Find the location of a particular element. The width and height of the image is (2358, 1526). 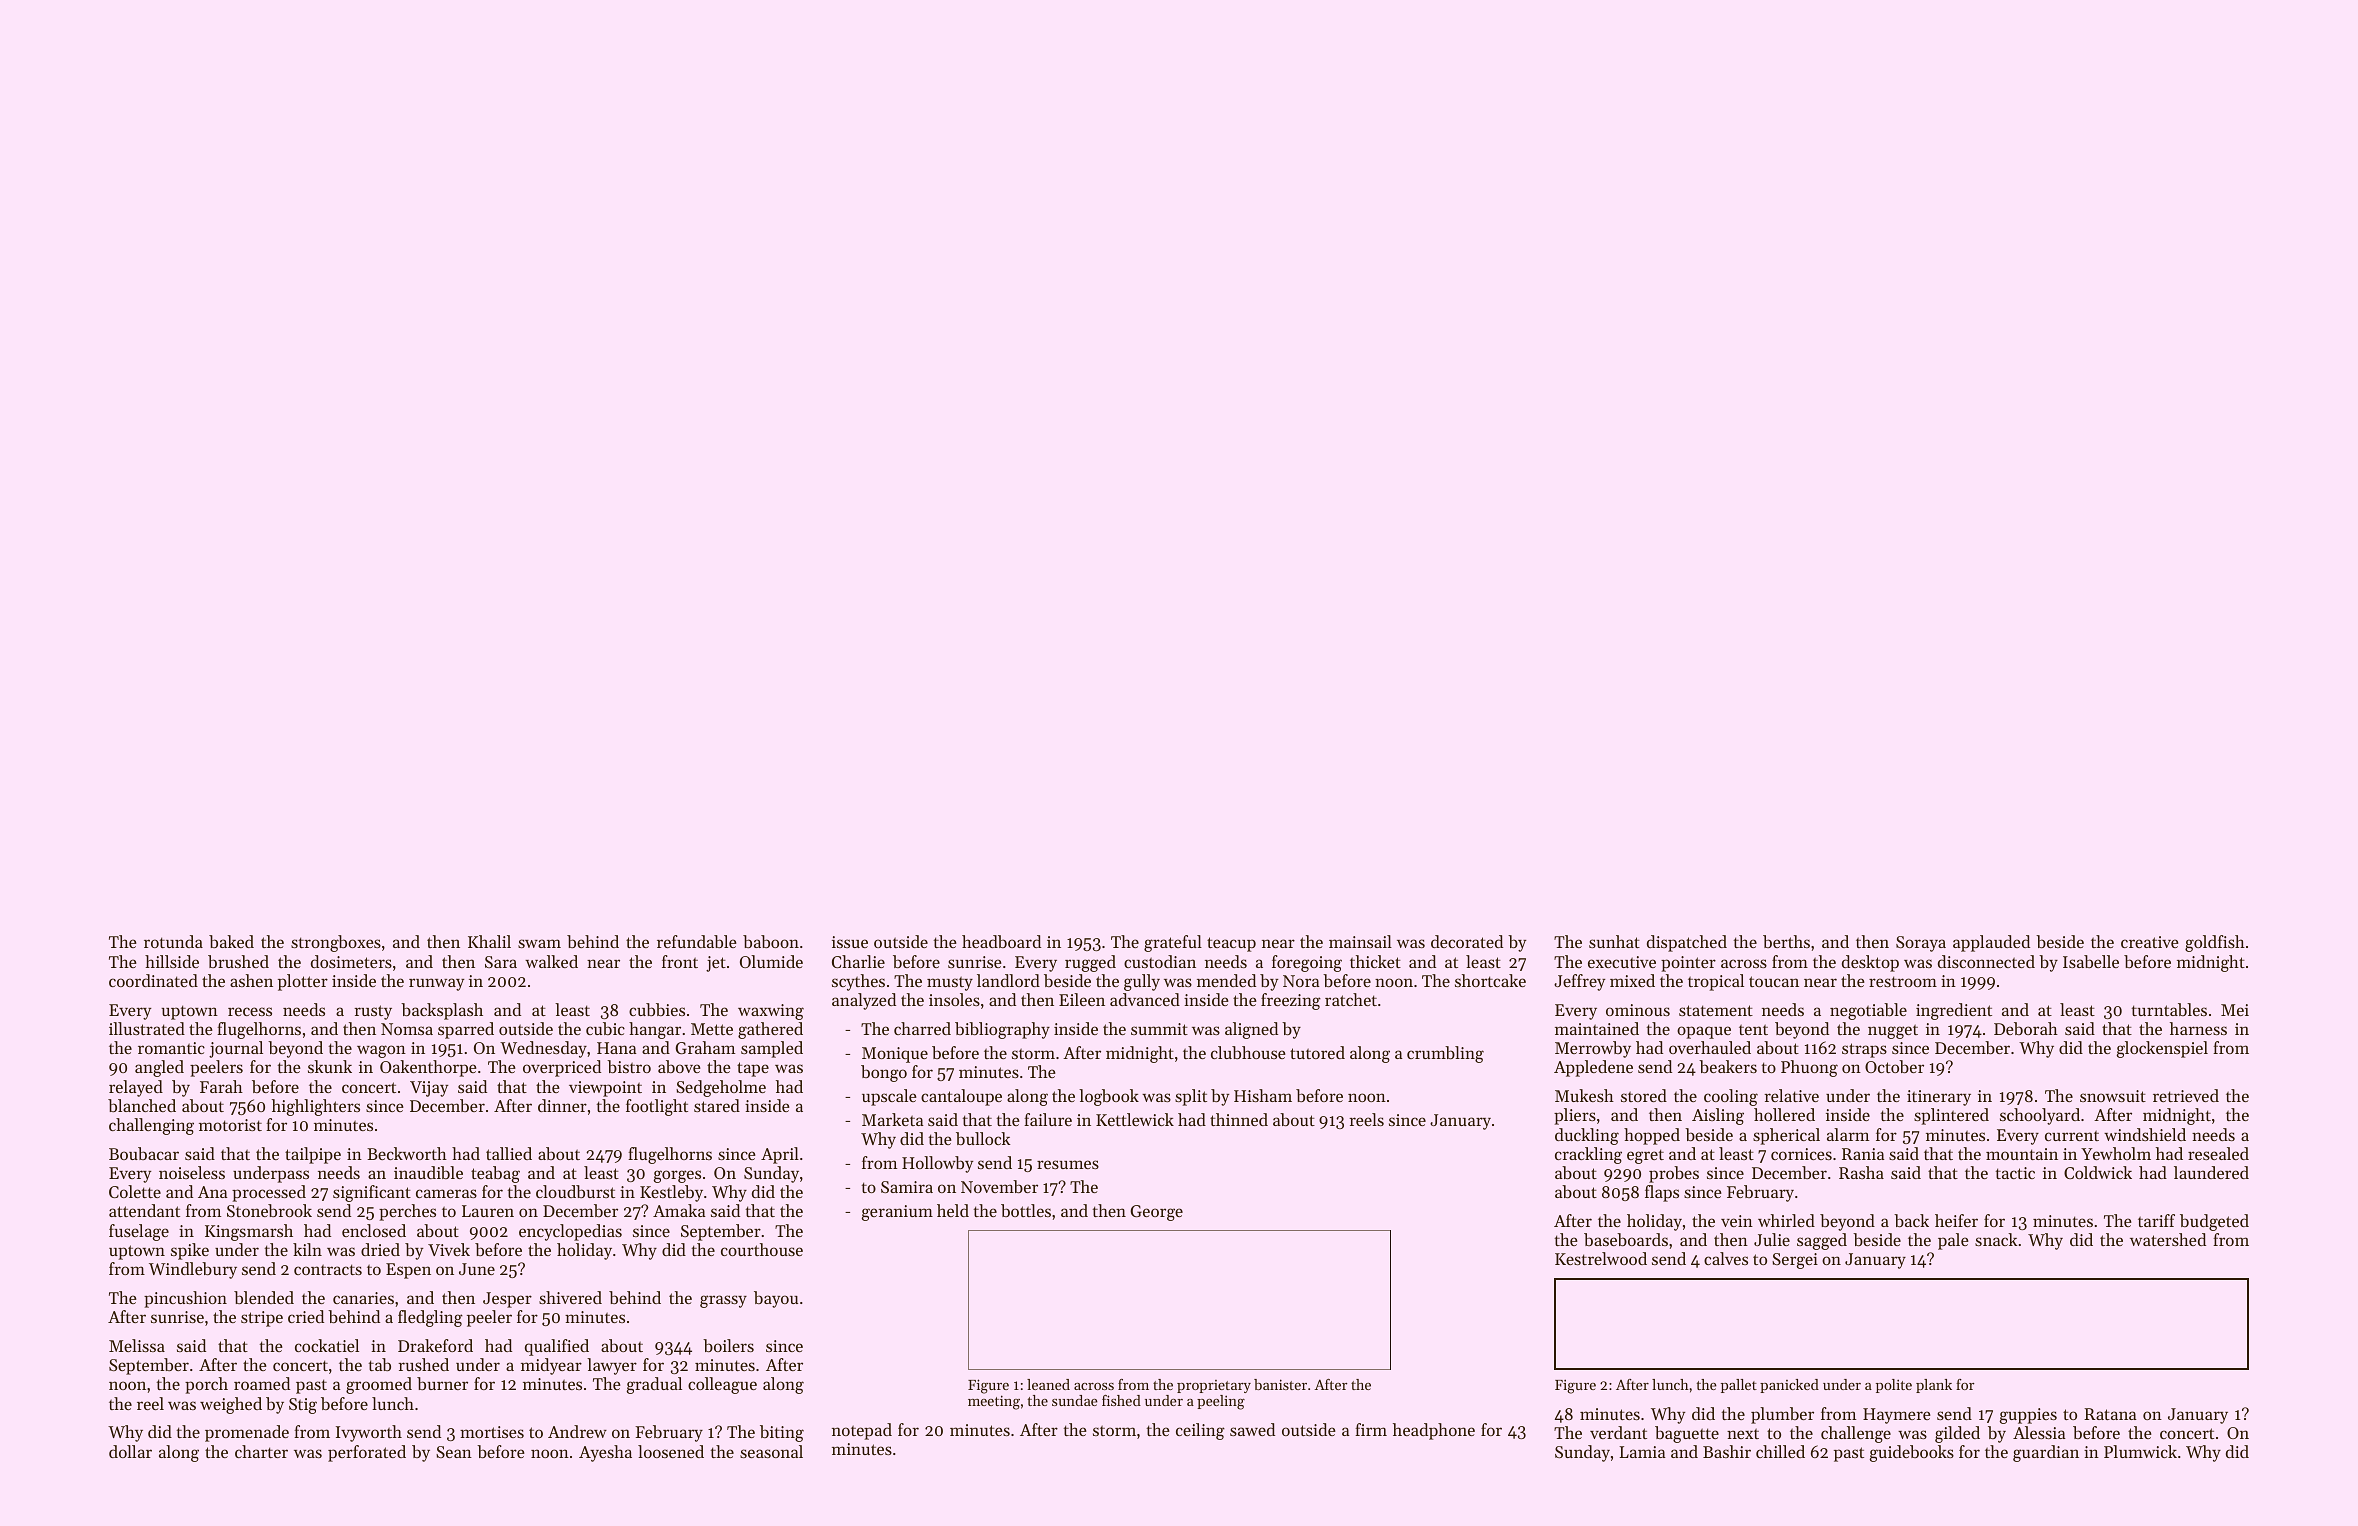

boilers is located at coordinates (728, 1345).
